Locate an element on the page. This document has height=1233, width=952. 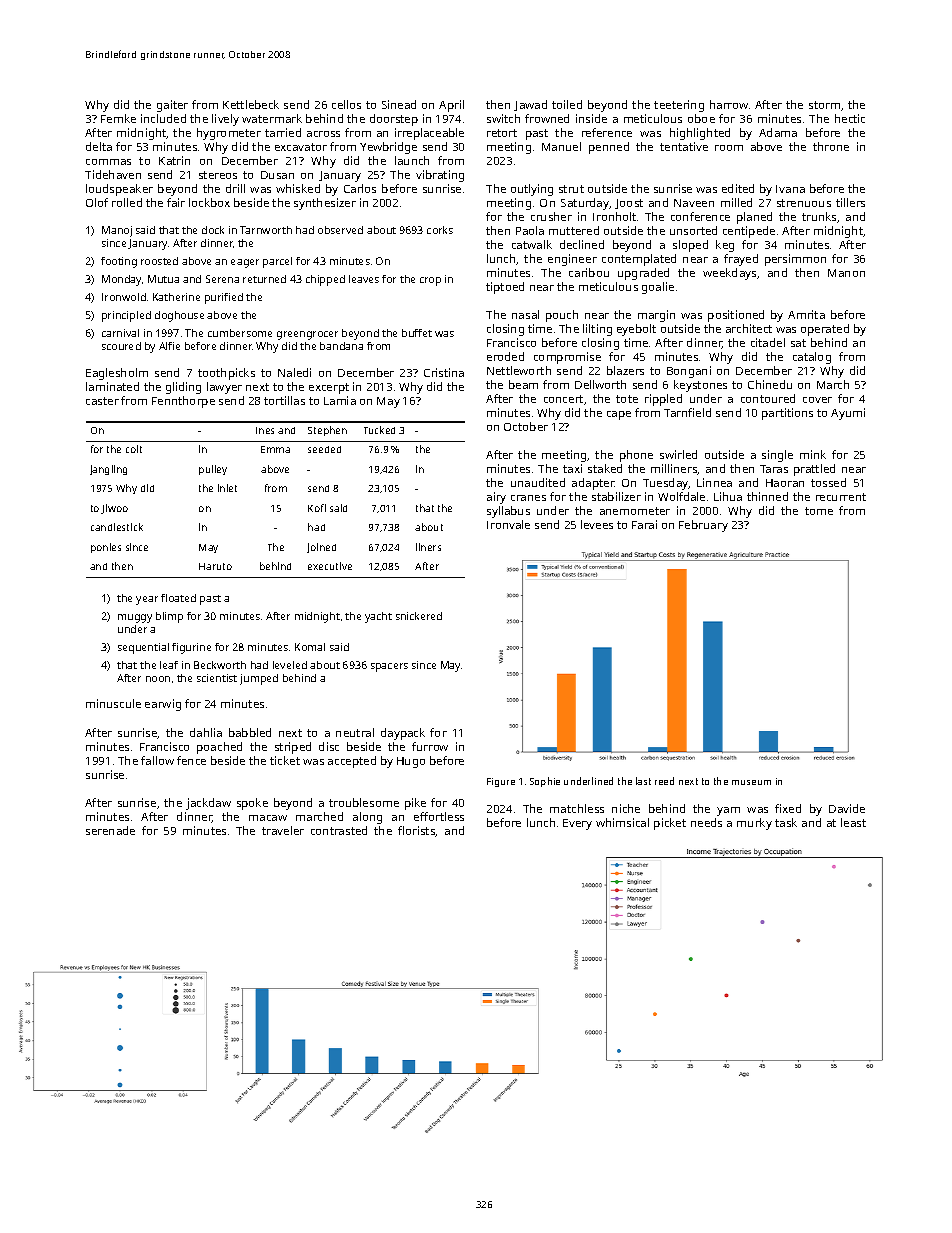
commas is located at coordinates (108, 162).
